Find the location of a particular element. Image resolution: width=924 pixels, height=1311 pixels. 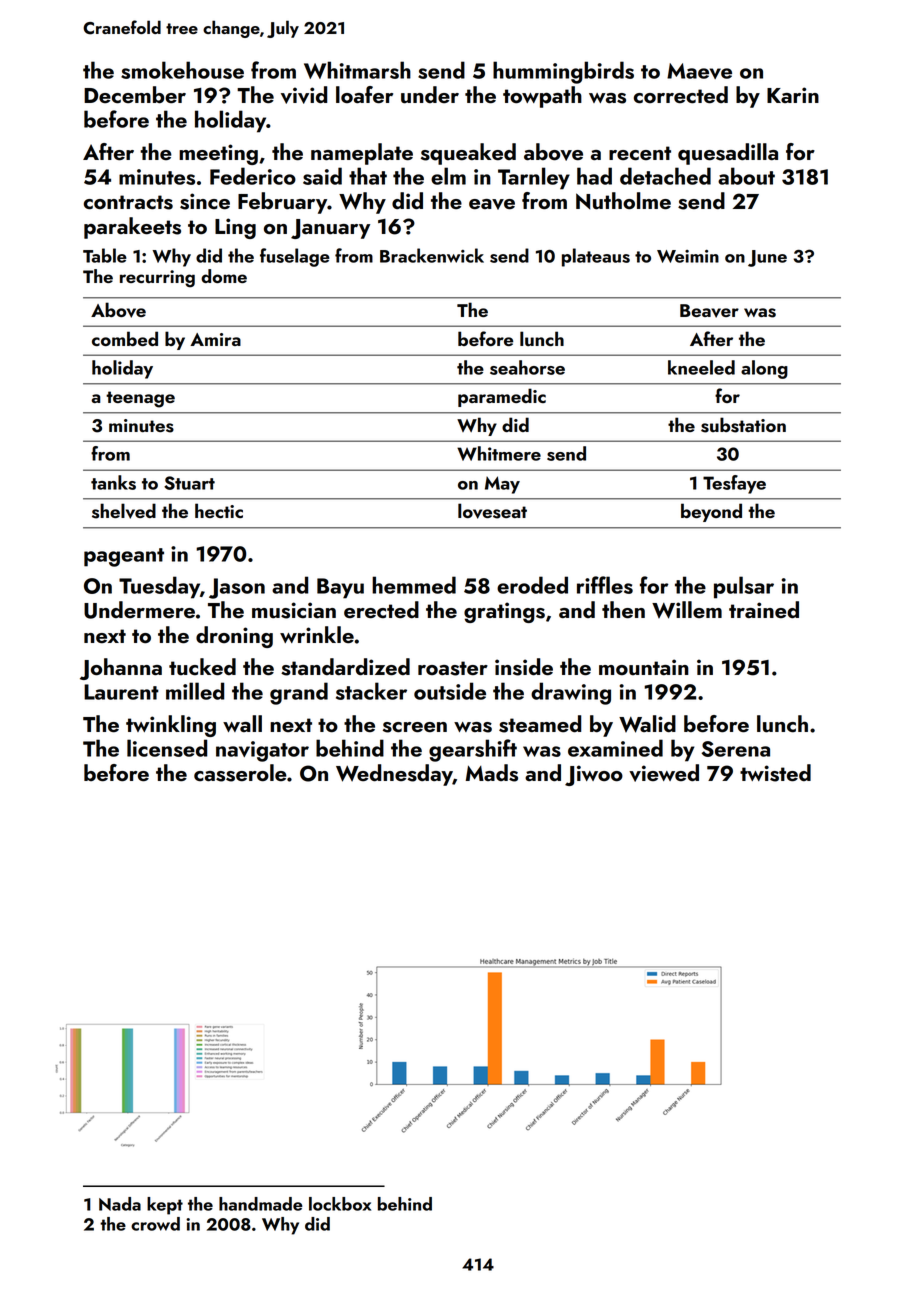

Tesfaye is located at coordinates (734, 484).
